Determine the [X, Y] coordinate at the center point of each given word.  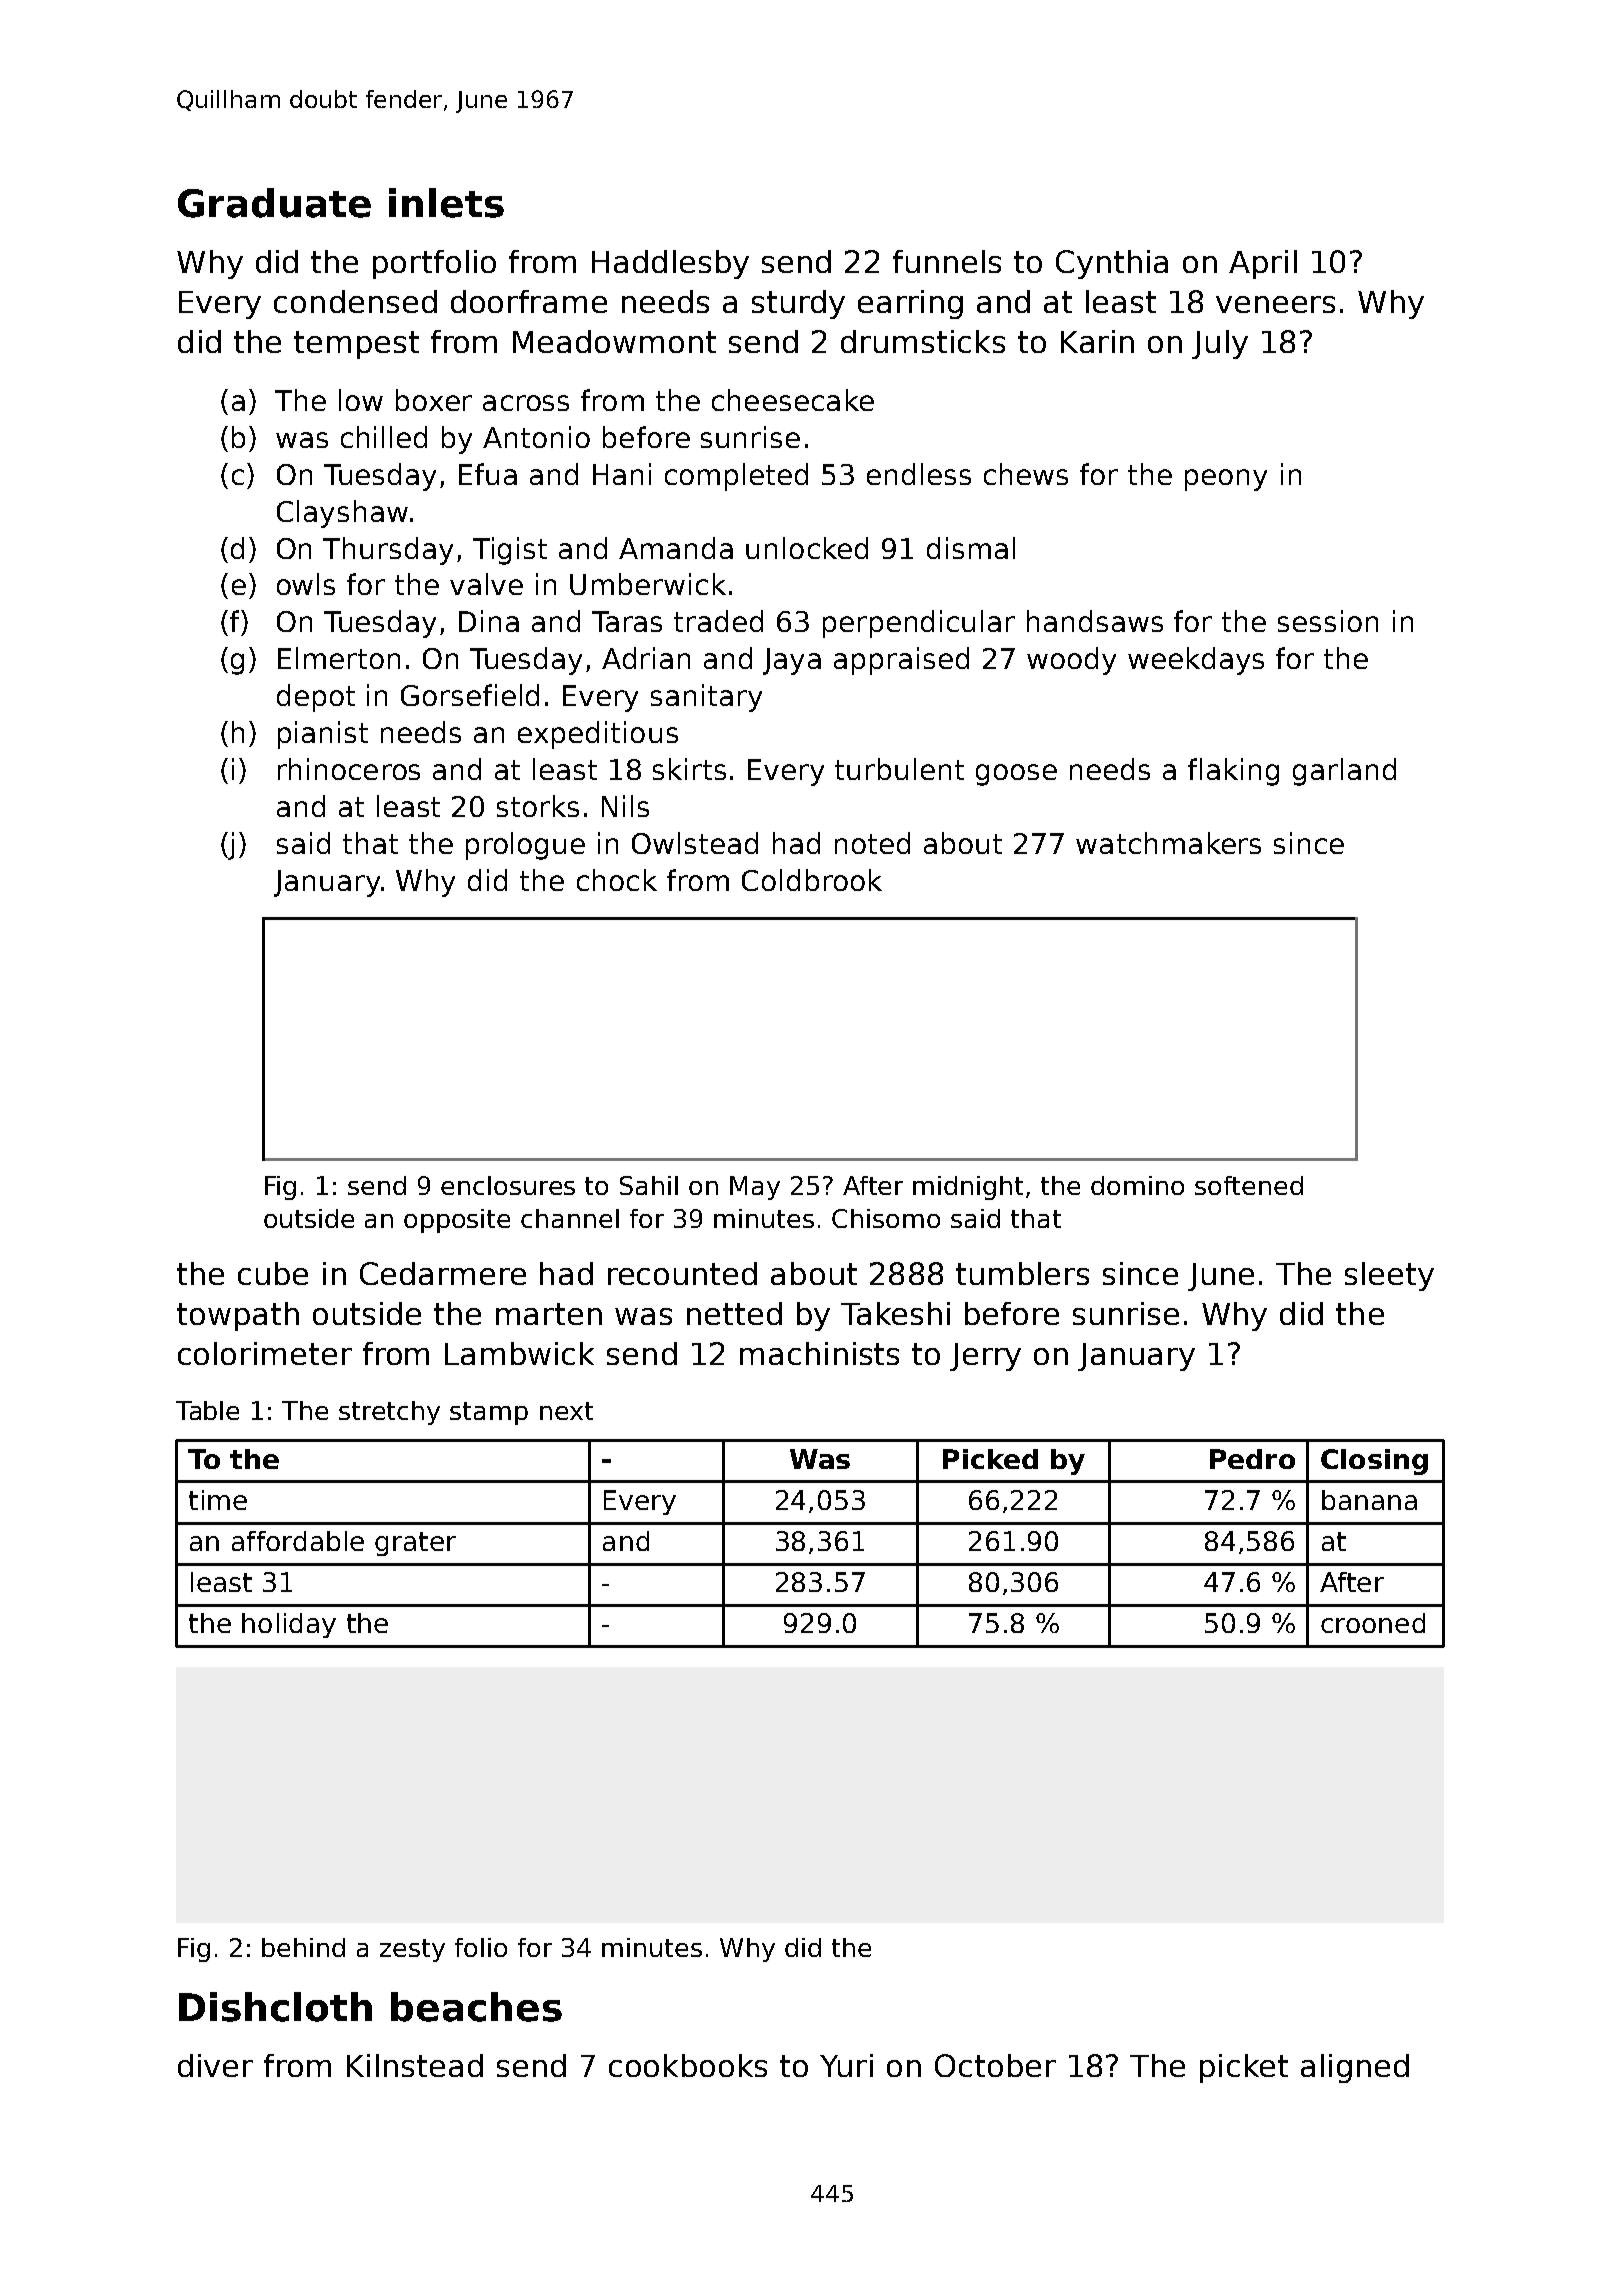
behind [303, 1947]
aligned [1355, 2068]
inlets [446, 203]
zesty [412, 1950]
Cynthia [1112, 264]
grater [415, 1544]
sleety [1389, 1276]
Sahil [649, 1185]
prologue [525, 846]
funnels [947, 261]
